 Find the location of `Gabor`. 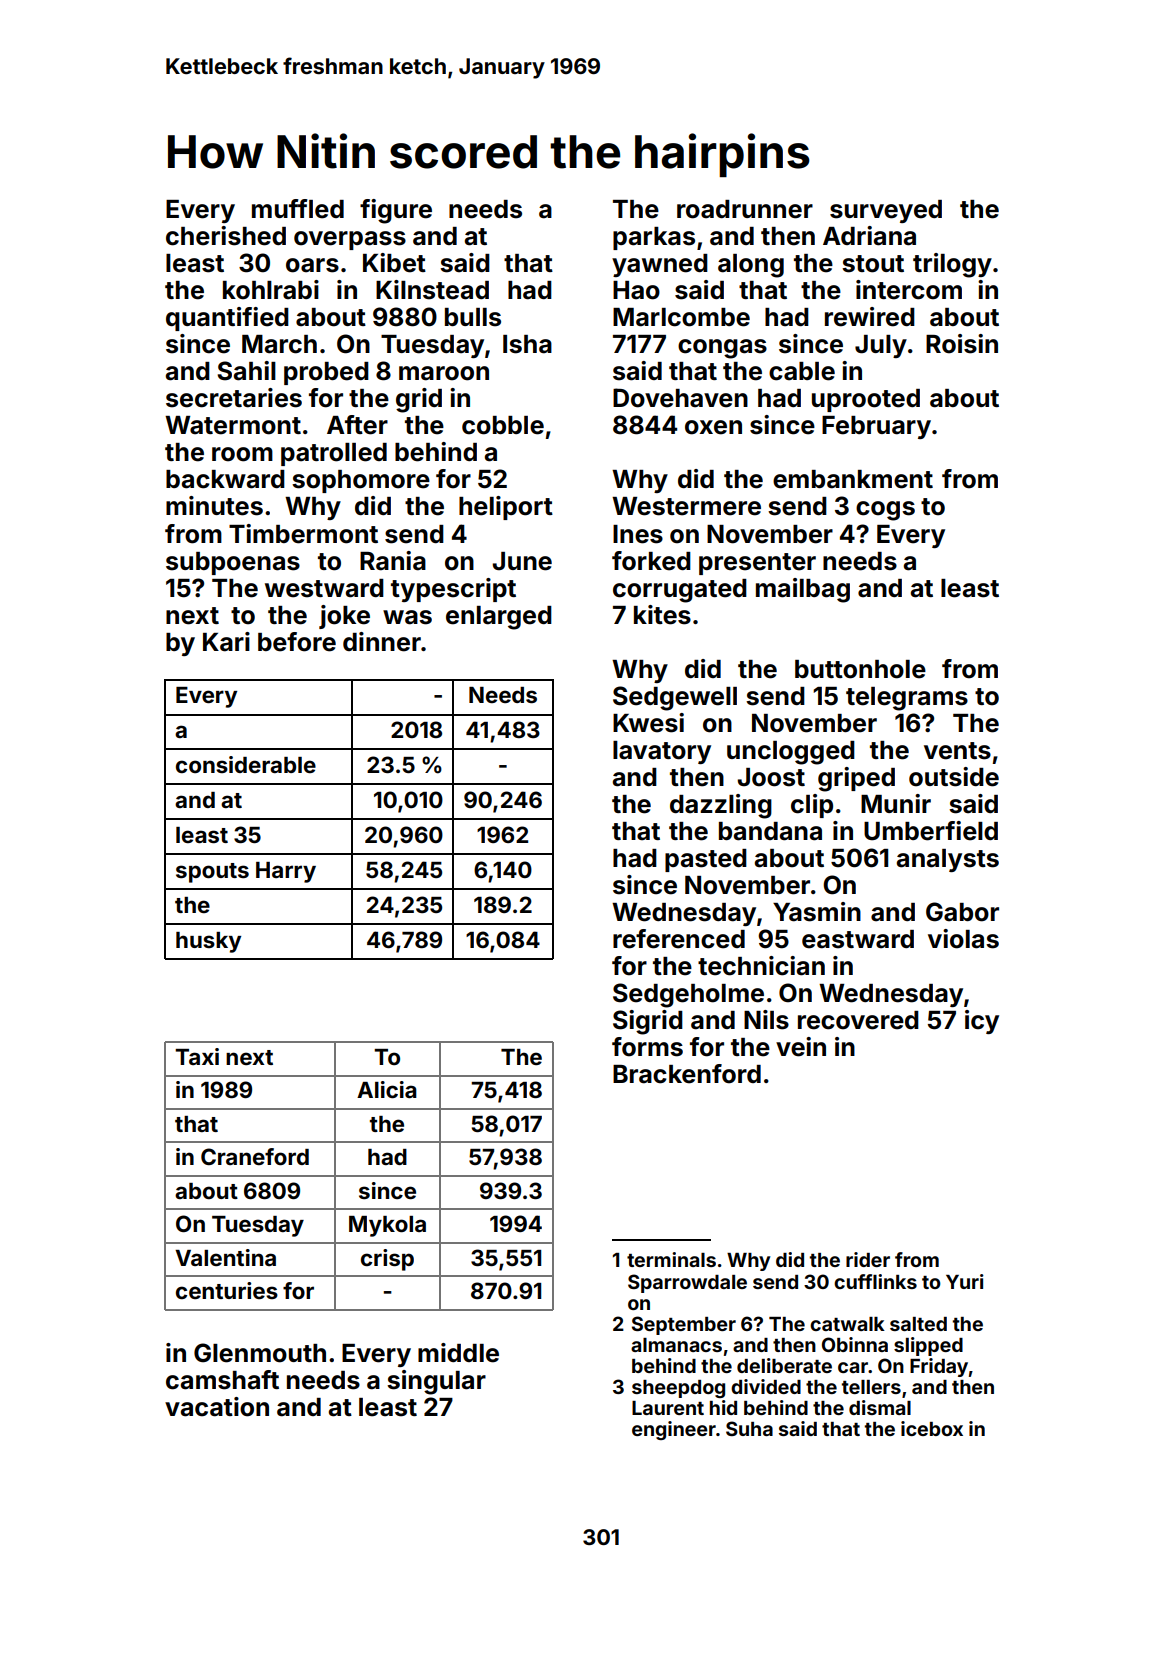

Gabor is located at coordinates (962, 912).
